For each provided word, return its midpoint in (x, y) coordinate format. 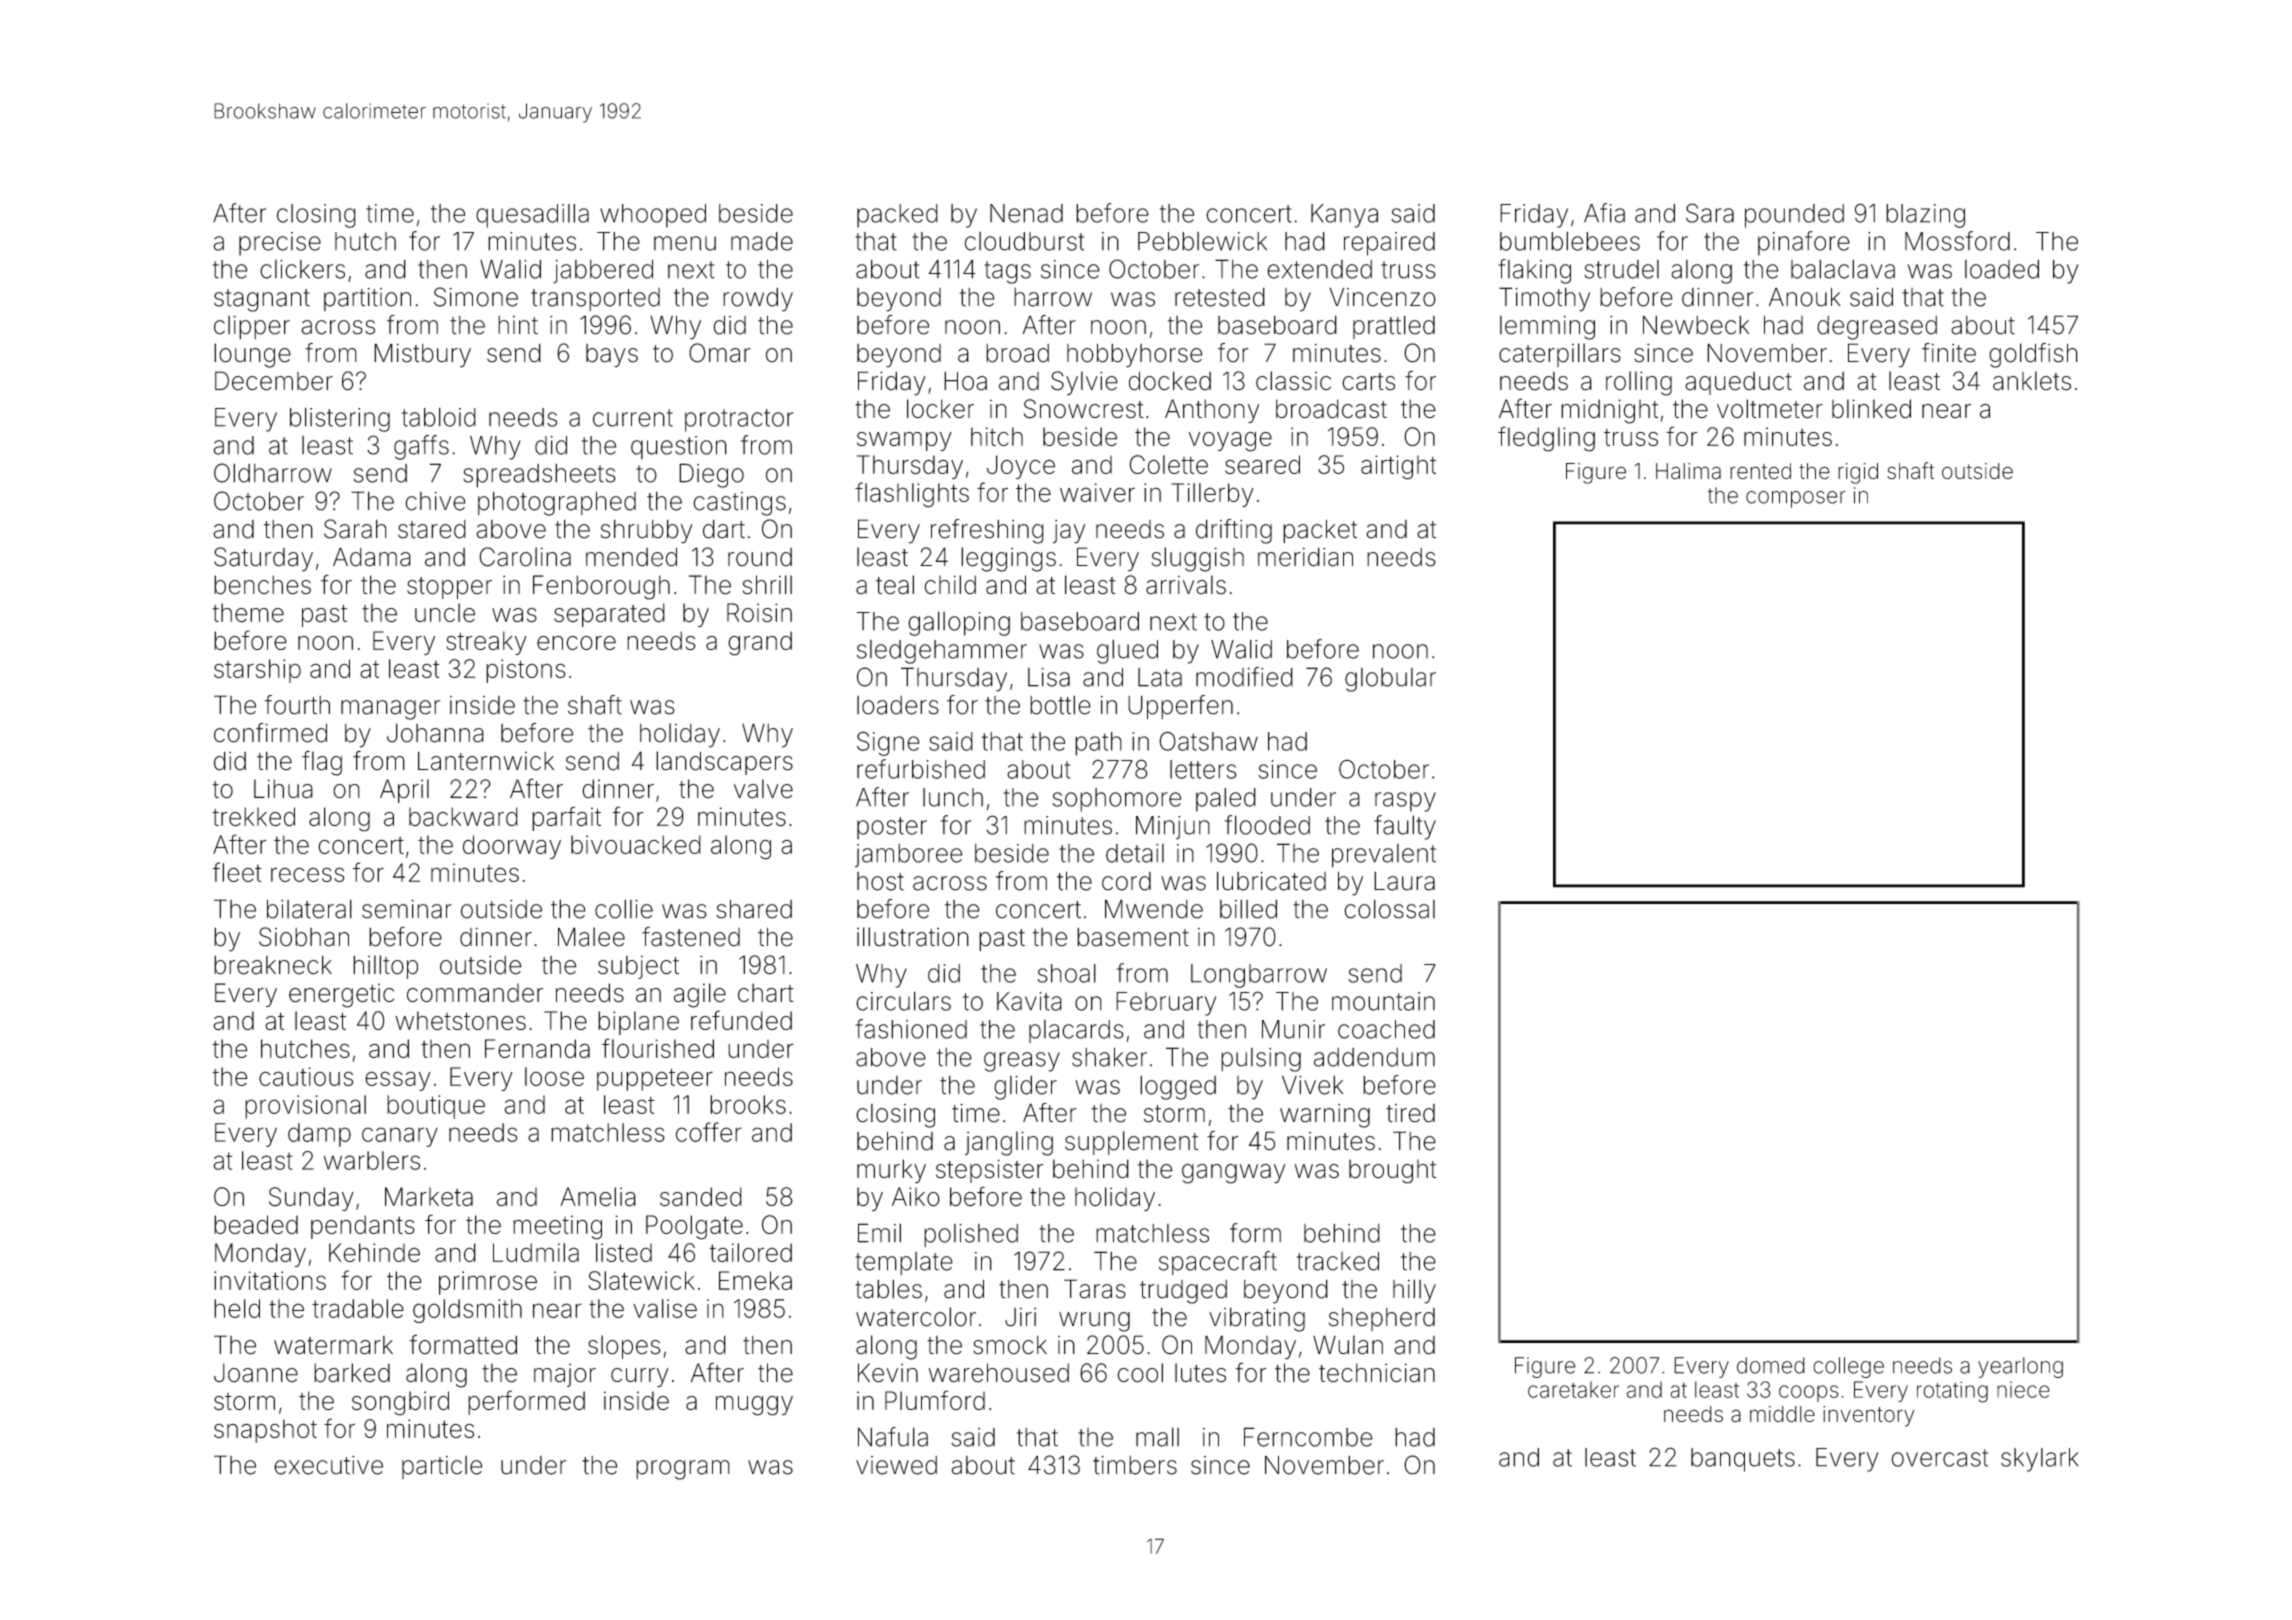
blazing (1925, 216)
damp (319, 1135)
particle (442, 1467)
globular (1390, 680)
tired (1410, 1113)
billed (1248, 909)
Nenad (1026, 213)
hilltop (385, 967)
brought (1392, 1171)
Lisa (1049, 677)
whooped (653, 216)
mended (631, 557)
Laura (1404, 881)
